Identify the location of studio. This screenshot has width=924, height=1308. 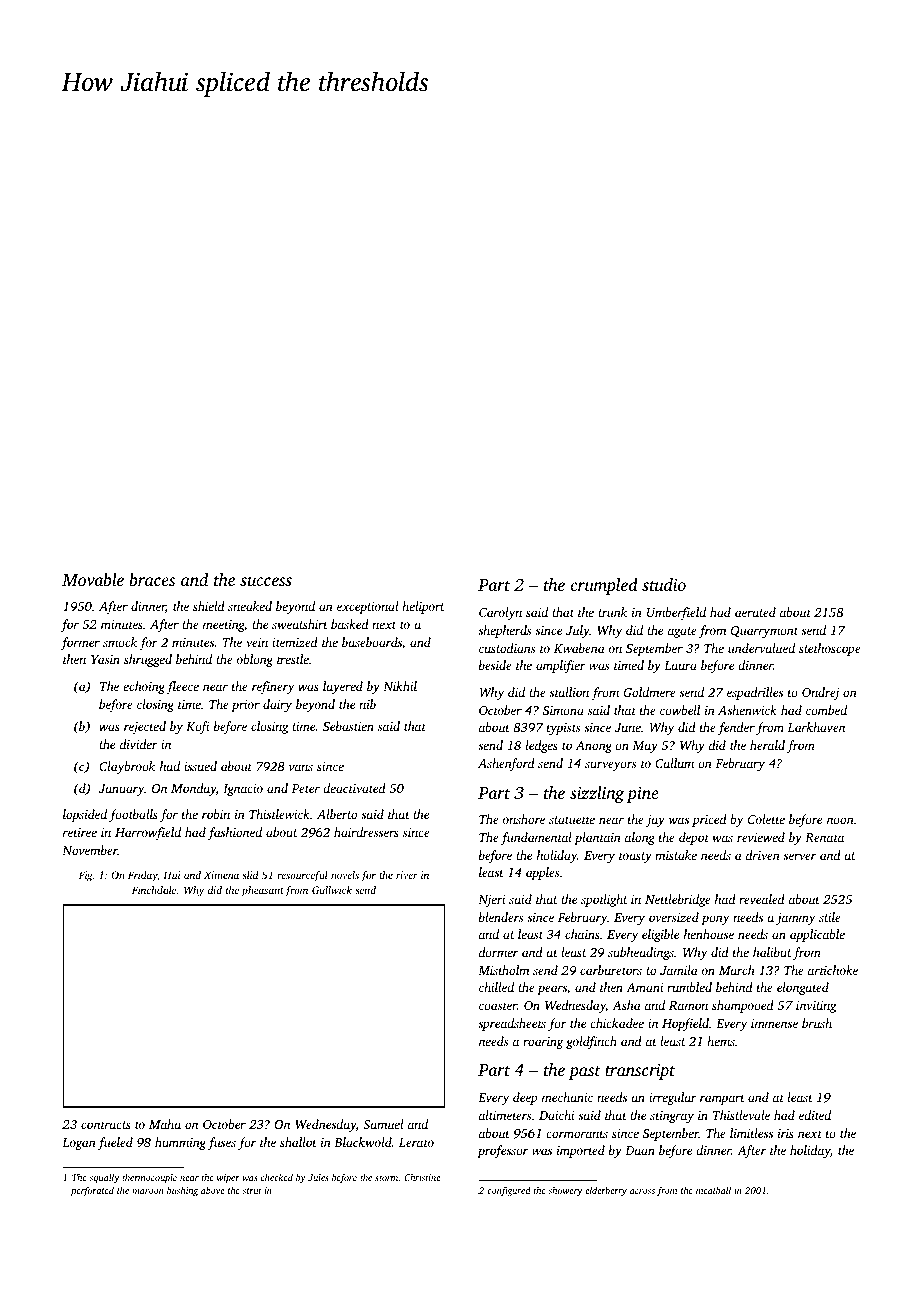
(664, 584).
